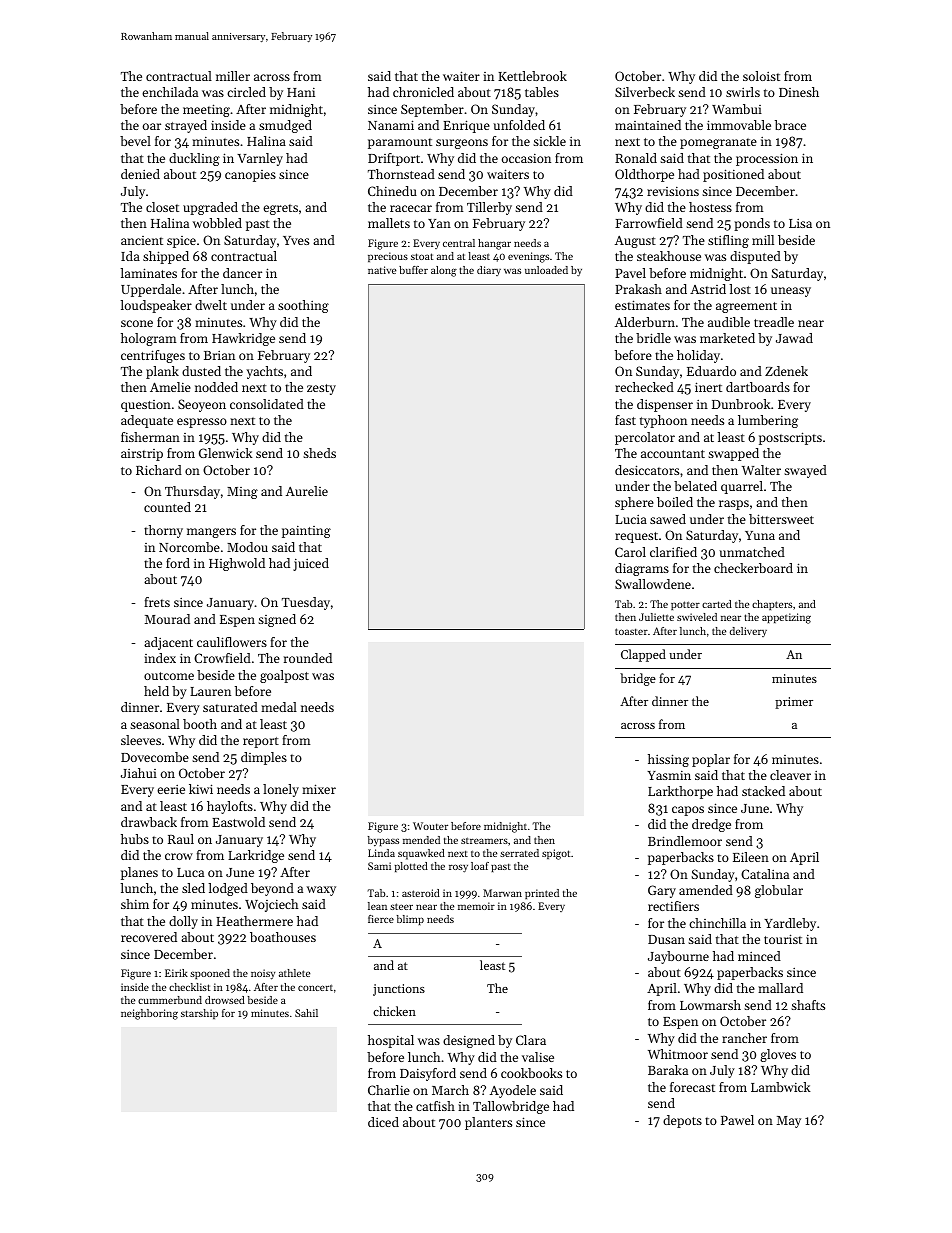  I want to click on rounded, so click(308, 658).
